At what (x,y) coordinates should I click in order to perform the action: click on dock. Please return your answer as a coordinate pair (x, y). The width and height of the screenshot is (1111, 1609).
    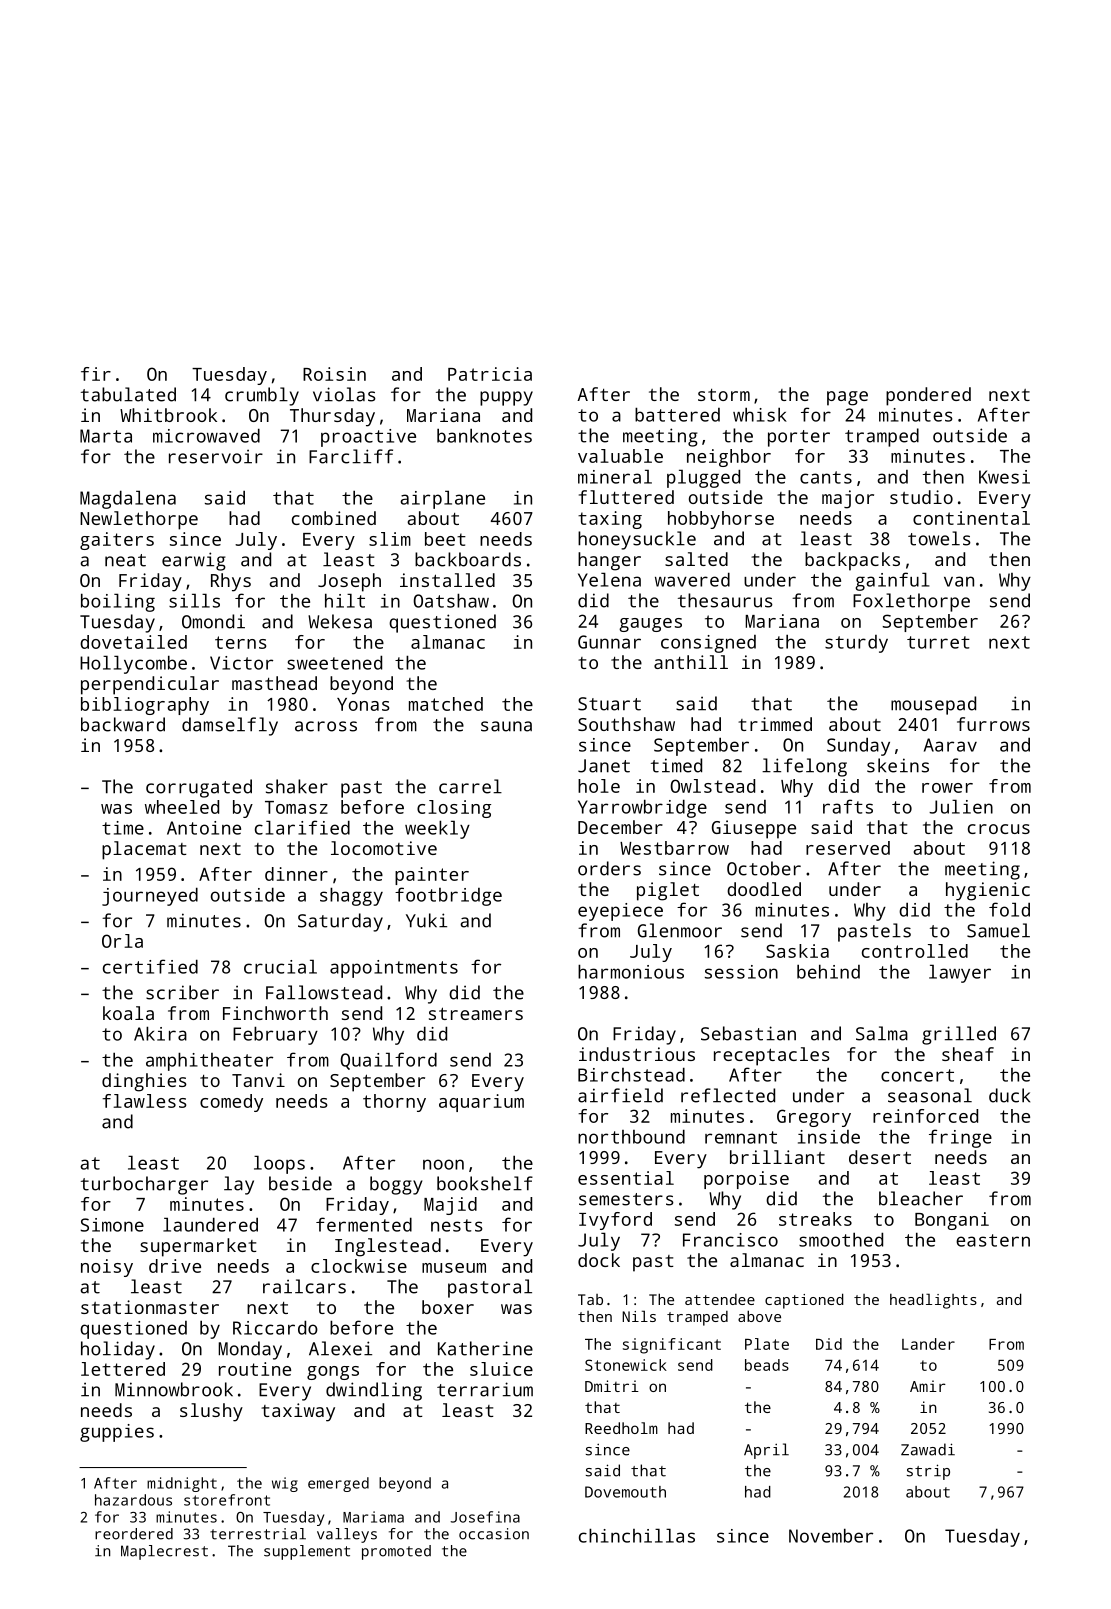
    Looking at the image, I should click on (599, 1260).
